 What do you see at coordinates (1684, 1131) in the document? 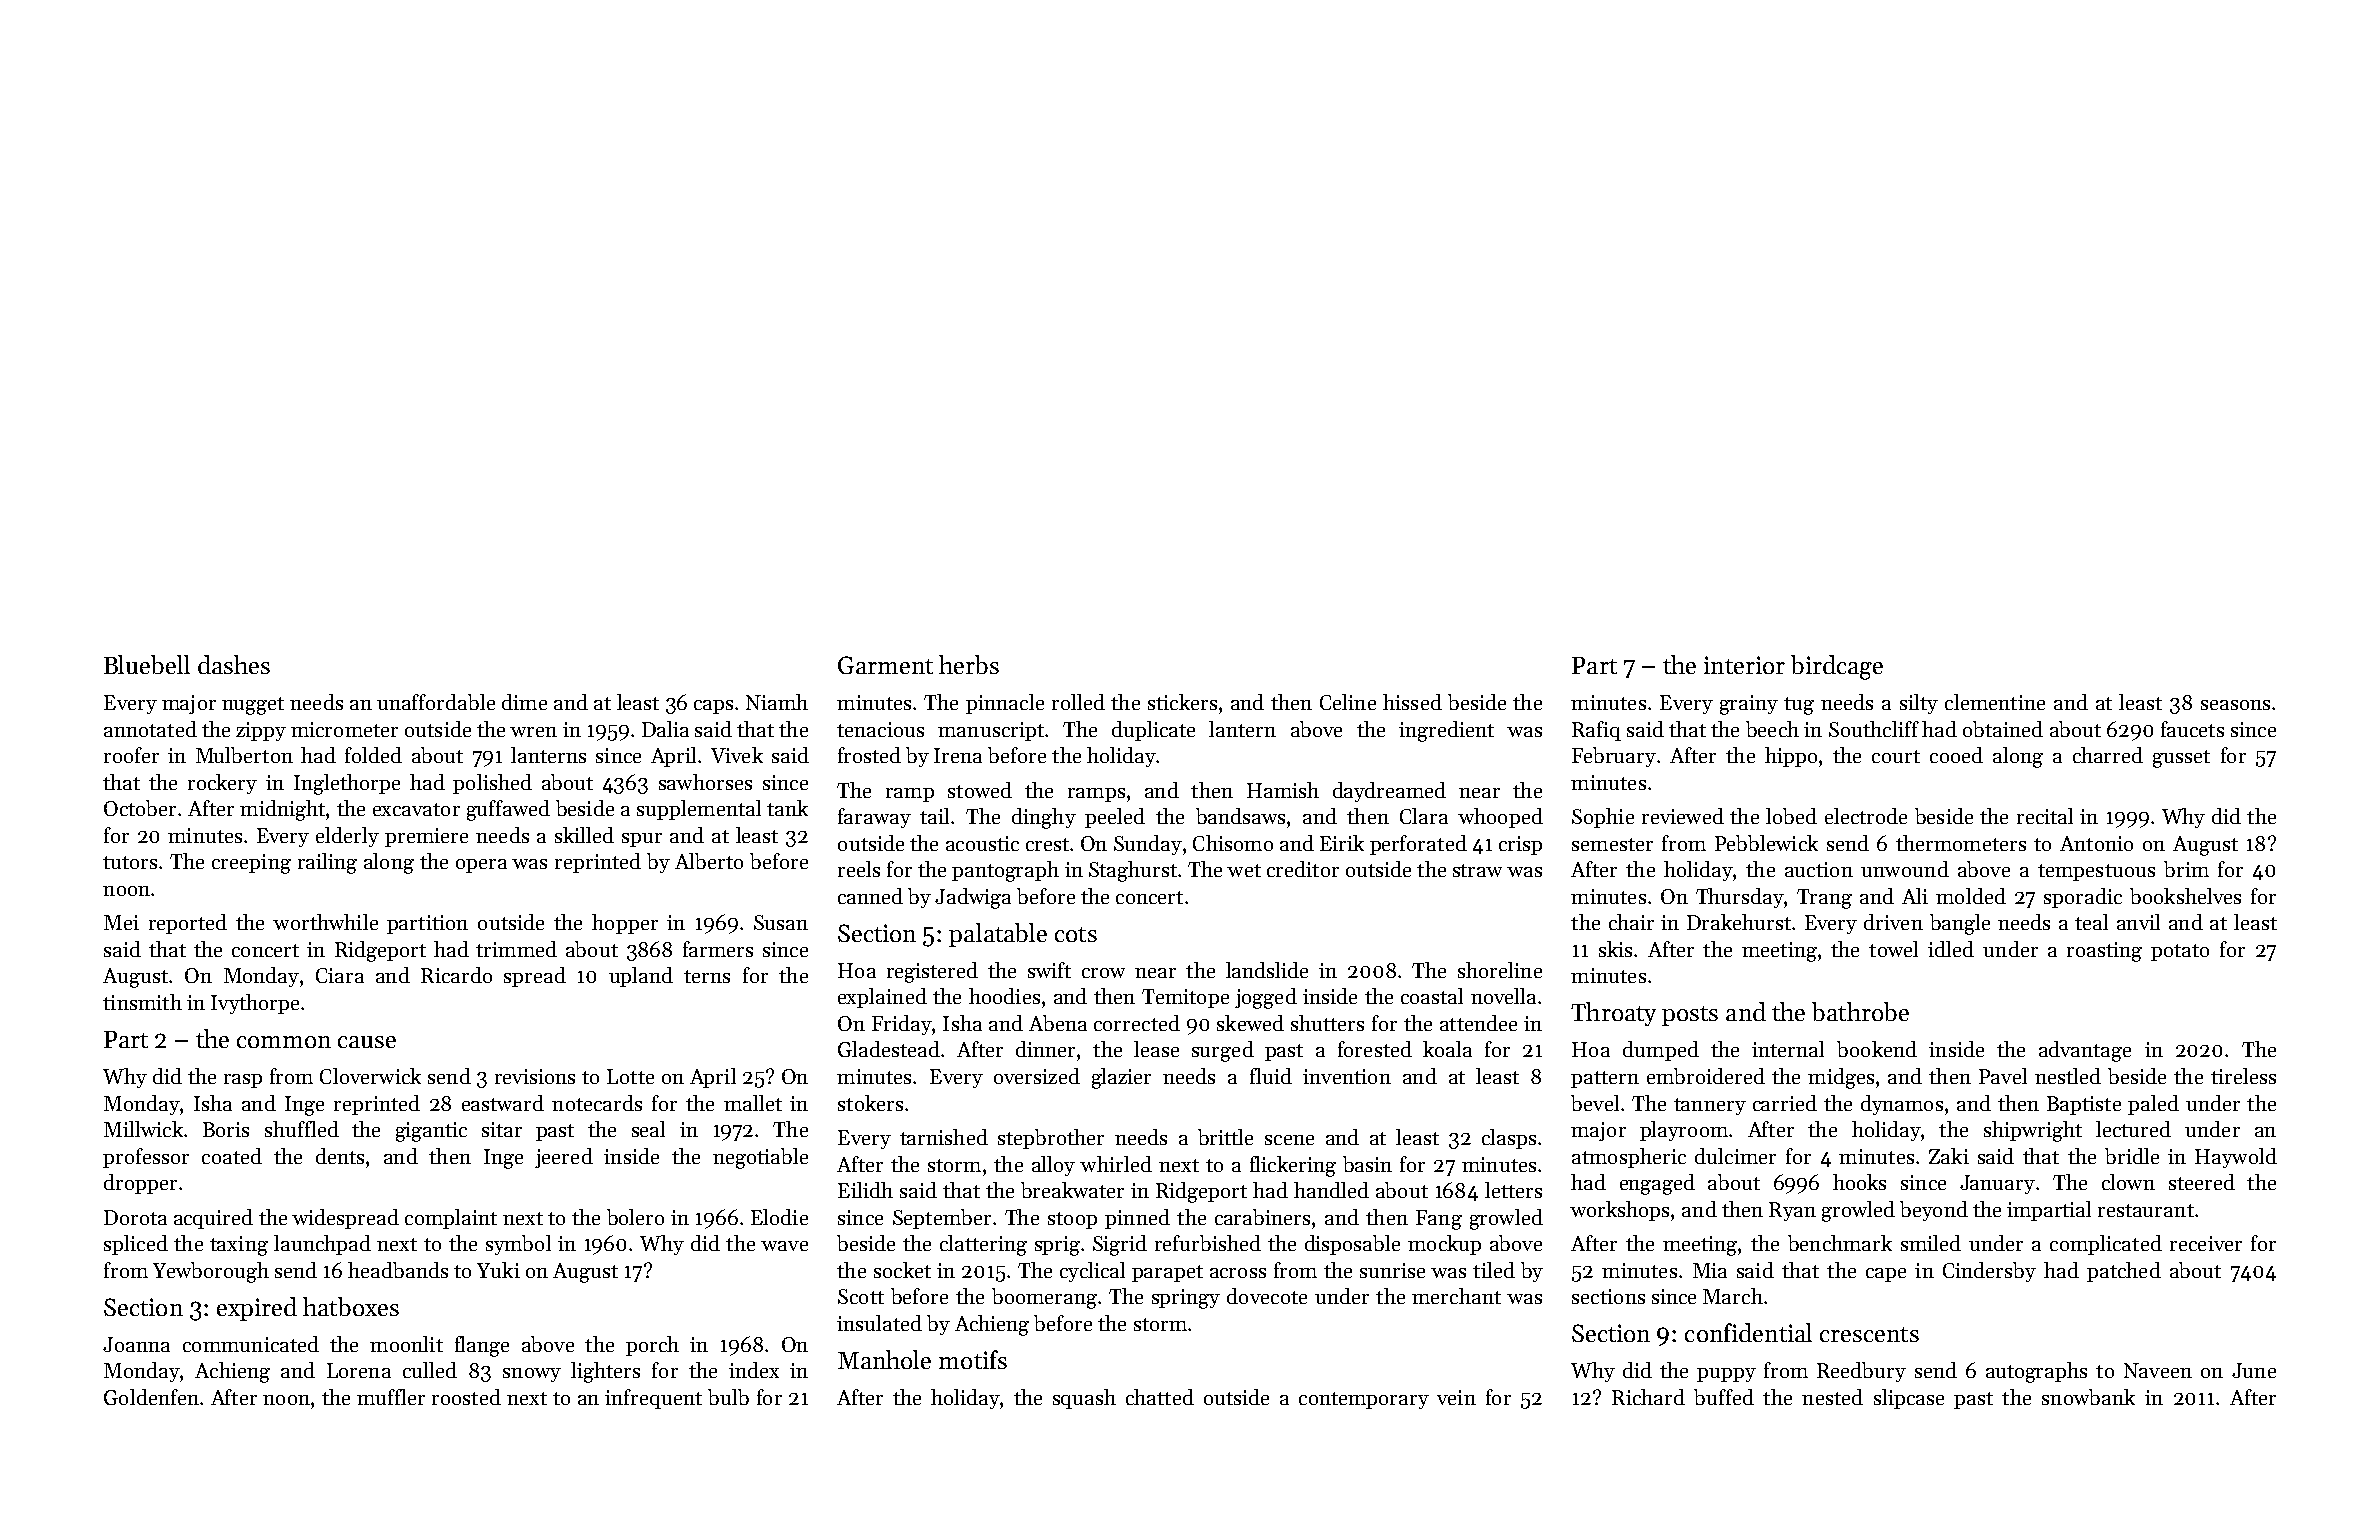
I see `playroom` at bounding box center [1684, 1131].
